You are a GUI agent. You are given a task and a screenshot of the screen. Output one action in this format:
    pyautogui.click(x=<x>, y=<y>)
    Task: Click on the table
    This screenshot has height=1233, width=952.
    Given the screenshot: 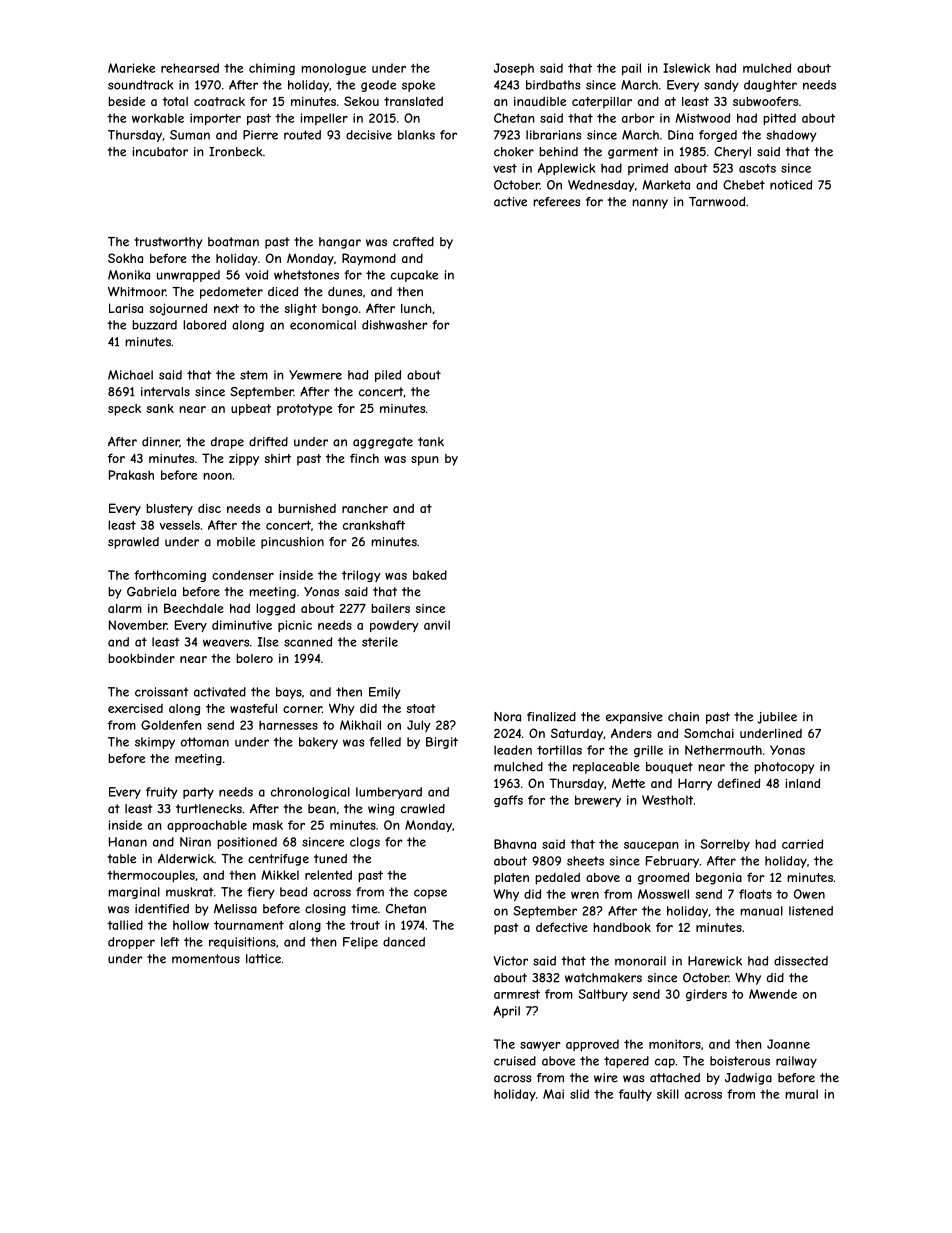 What is the action you would take?
    pyautogui.click(x=122, y=859)
